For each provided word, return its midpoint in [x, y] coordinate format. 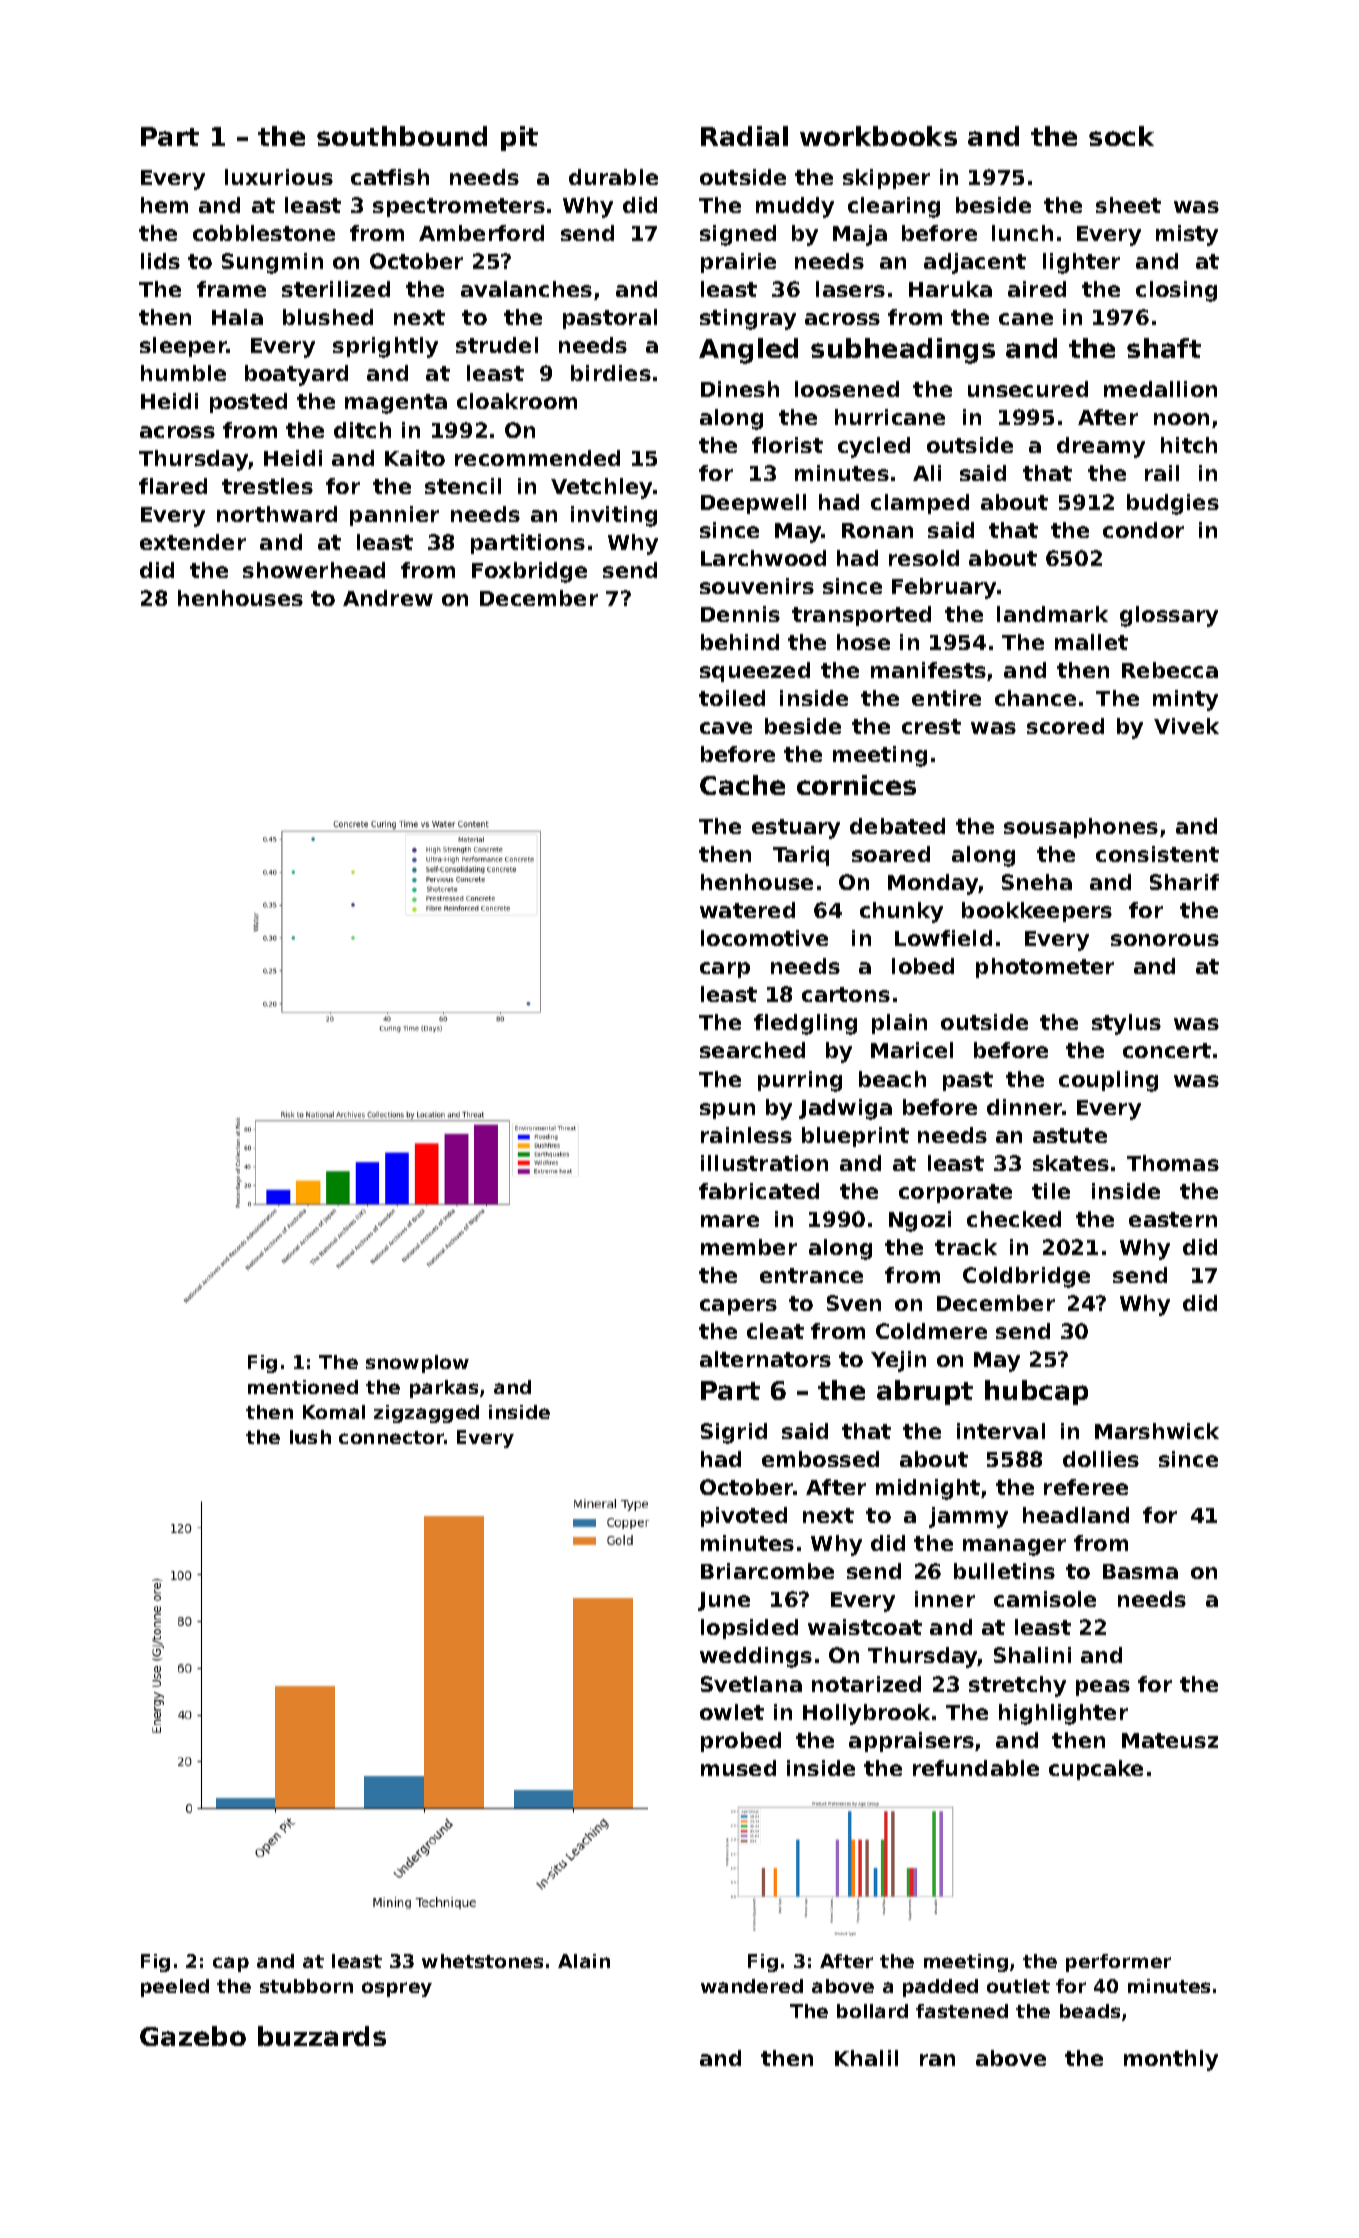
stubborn [306, 1986]
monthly [1171, 2060]
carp [725, 970]
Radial [744, 136]
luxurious [279, 177]
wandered [752, 1986]
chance [1035, 698]
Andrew [388, 598]
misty [1187, 235]
